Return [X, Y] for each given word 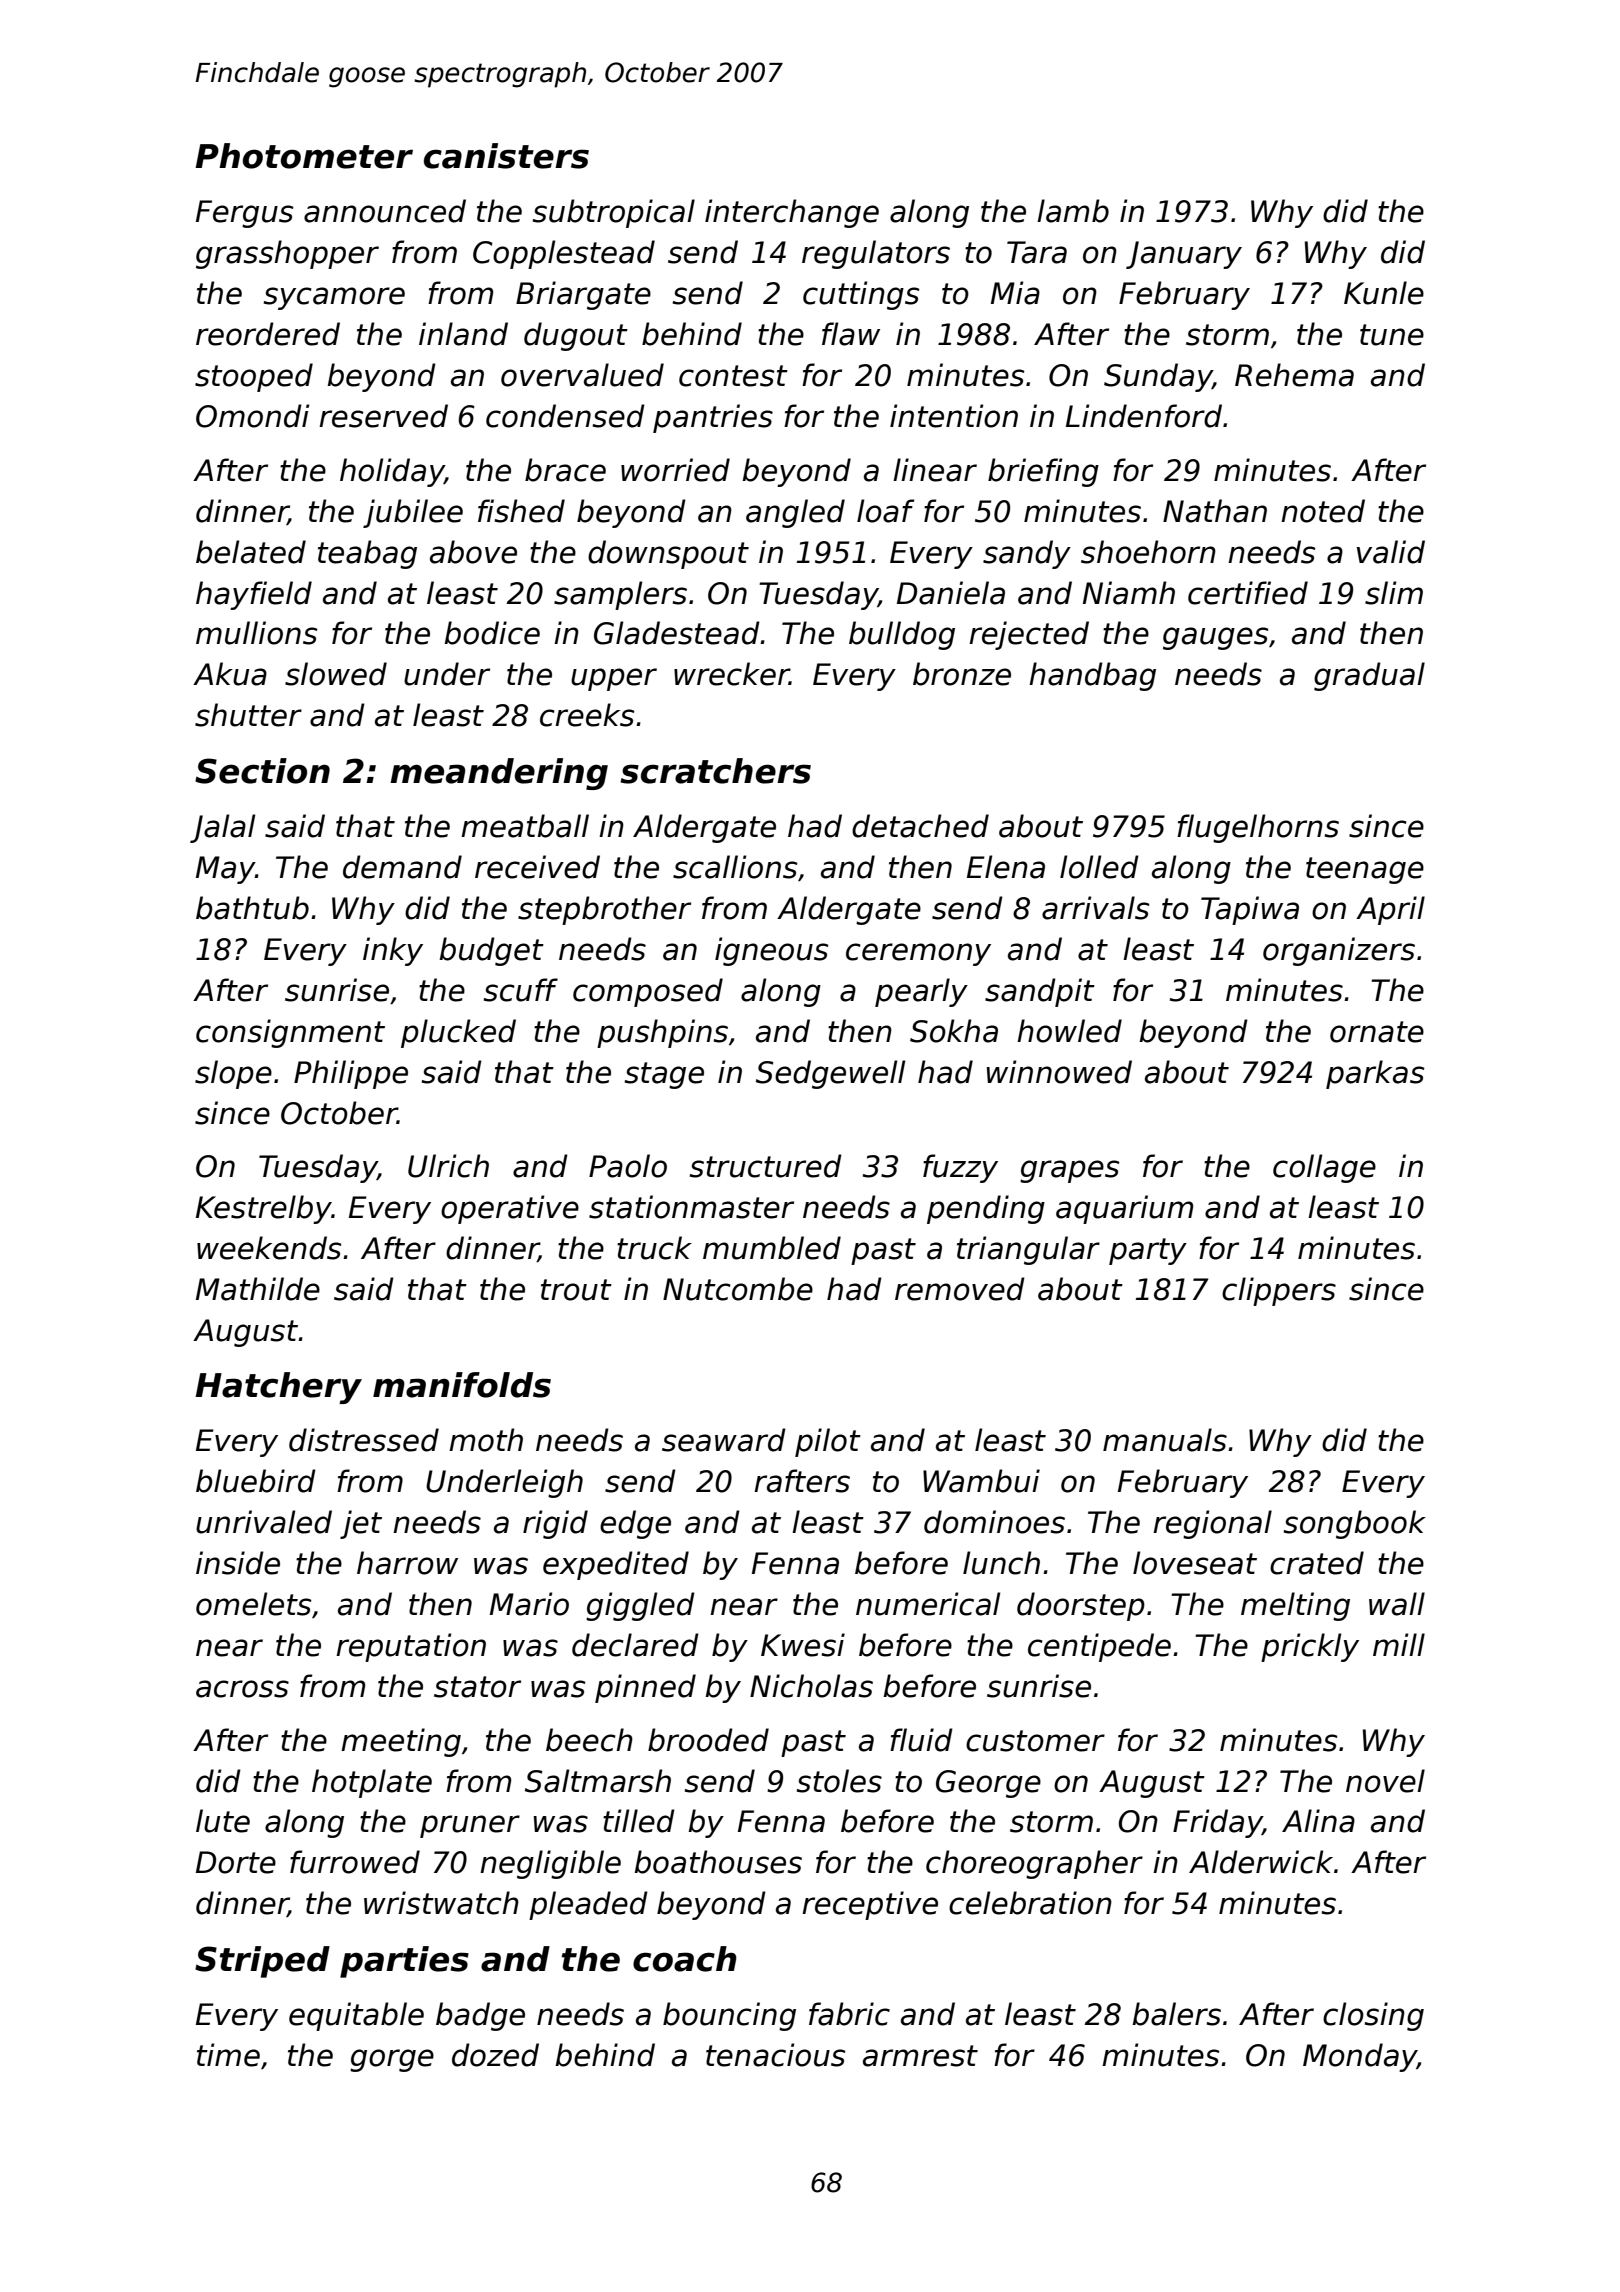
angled [795, 513]
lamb [1073, 211]
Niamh [1129, 593]
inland [463, 334]
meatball [525, 826]
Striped [262, 1962]
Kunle [1384, 293]
